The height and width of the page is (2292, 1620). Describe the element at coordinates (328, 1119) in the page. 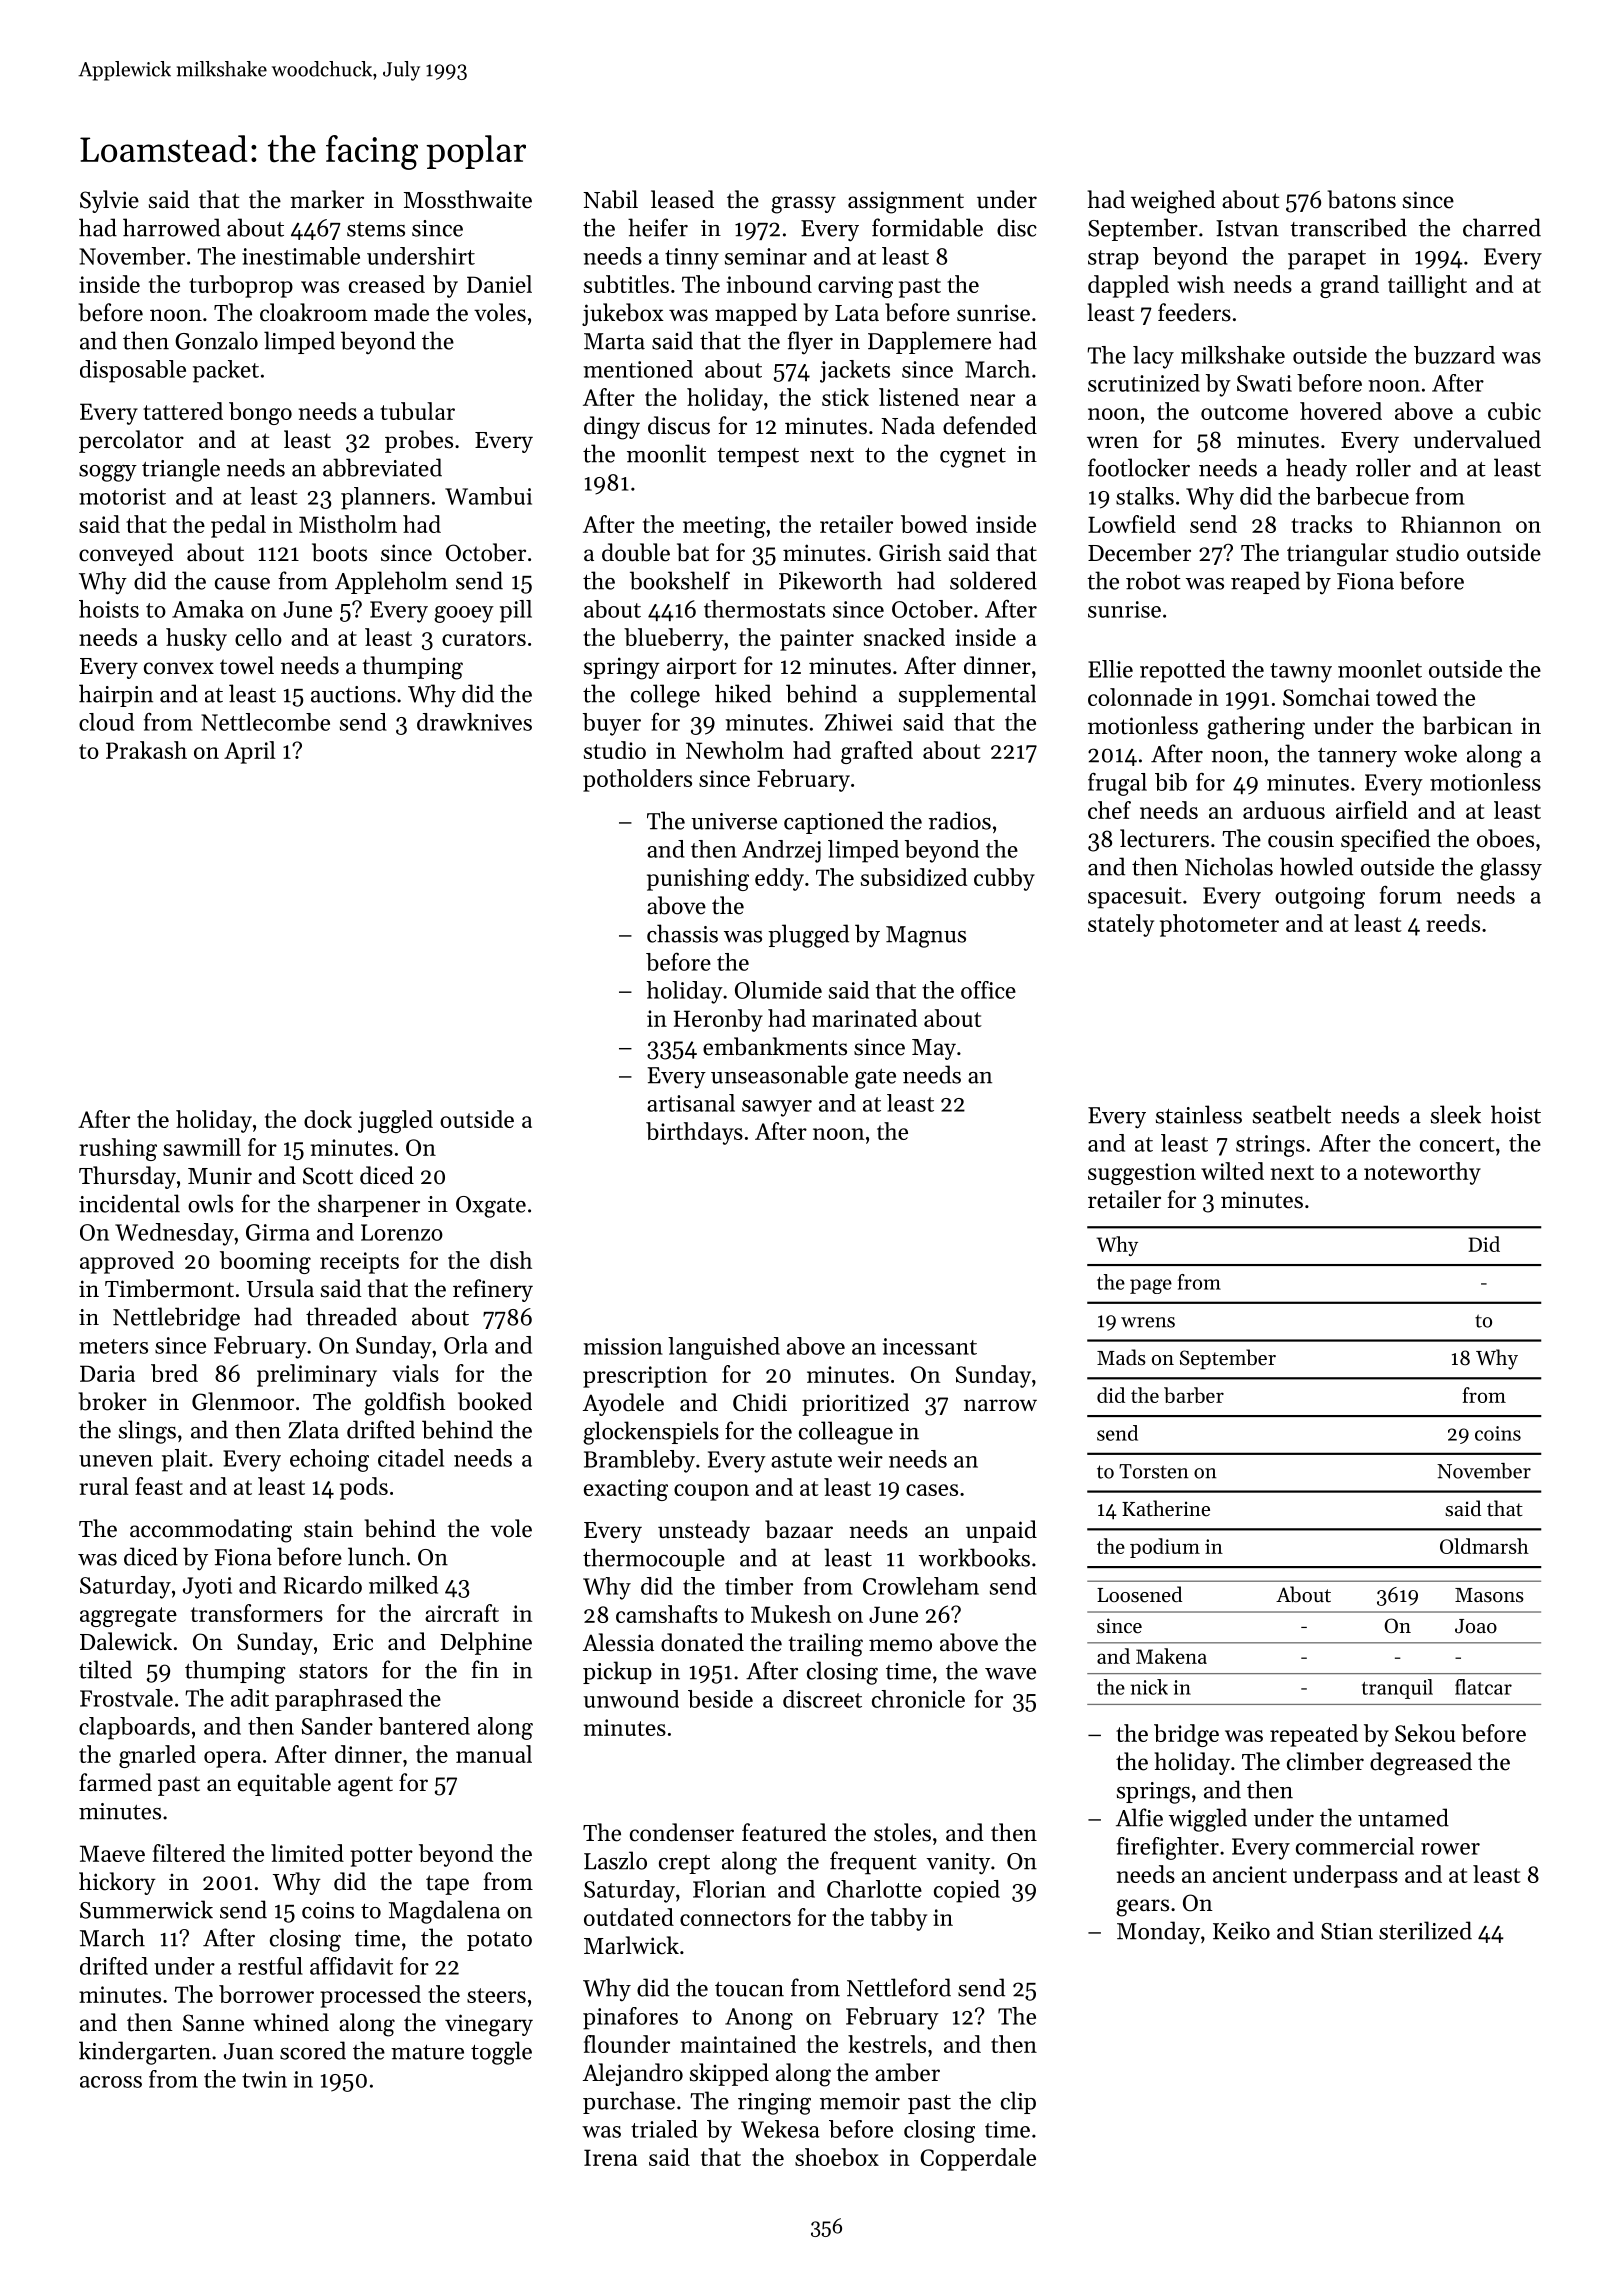

I see `dock` at that location.
